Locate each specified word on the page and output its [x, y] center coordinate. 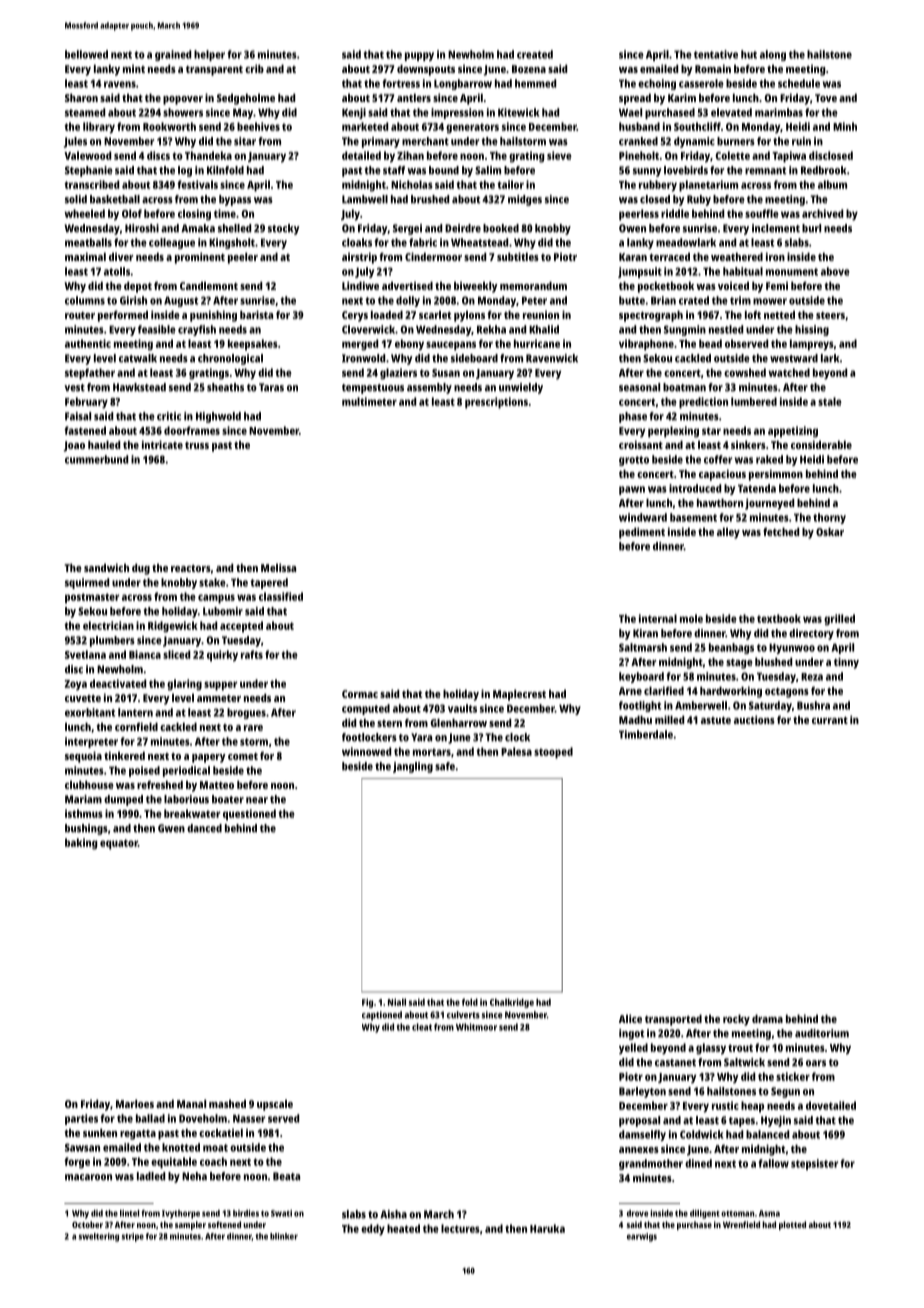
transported [673, 1020]
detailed [361, 155]
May [243, 113]
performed [123, 316]
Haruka [547, 1228]
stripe [133, 1237]
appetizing [793, 432]
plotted [792, 1225]
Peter [534, 300]
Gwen [171, 828]
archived [822, 213]
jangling [413, 767]
